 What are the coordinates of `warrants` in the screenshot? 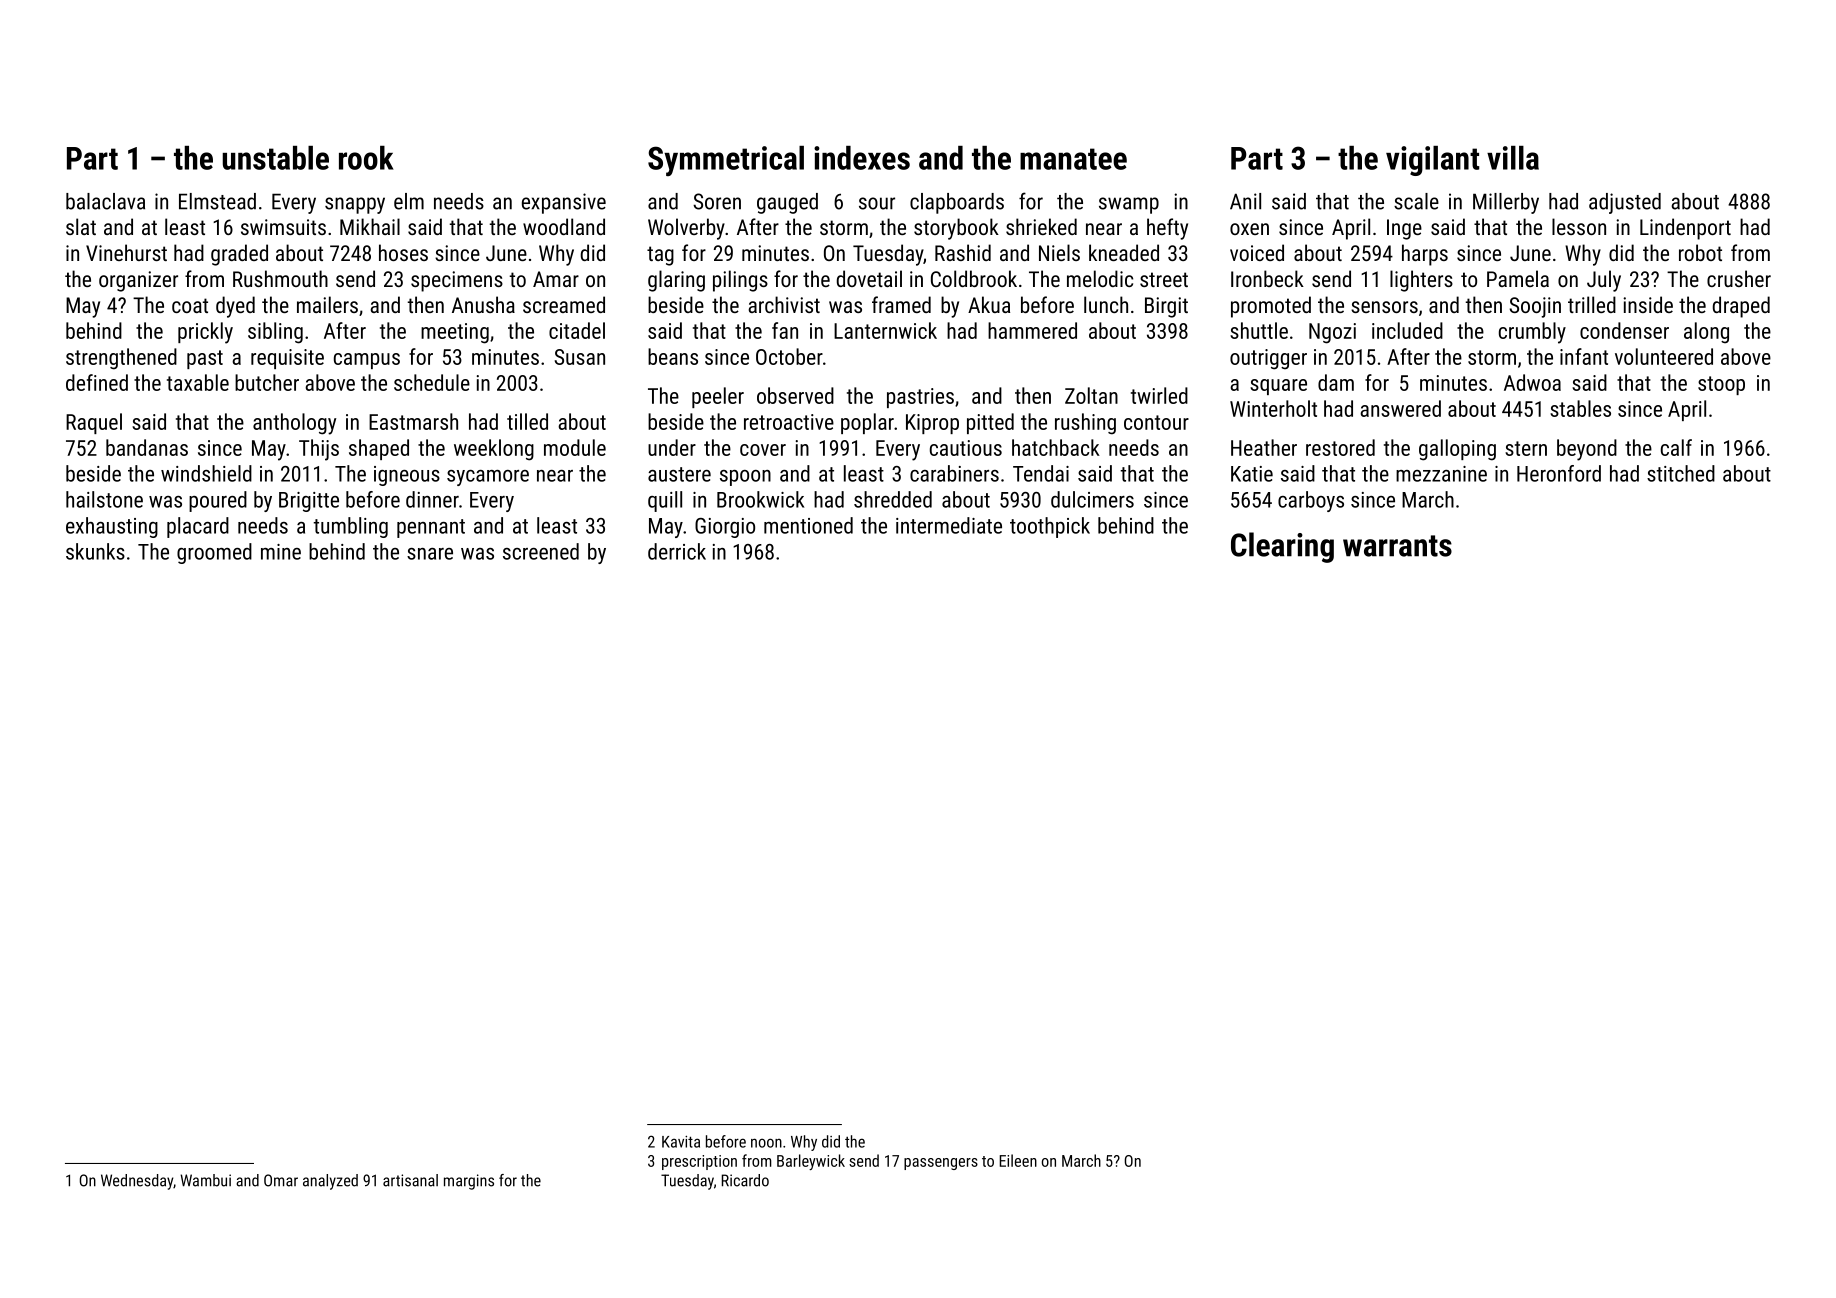 It's located at (1397, 546).
